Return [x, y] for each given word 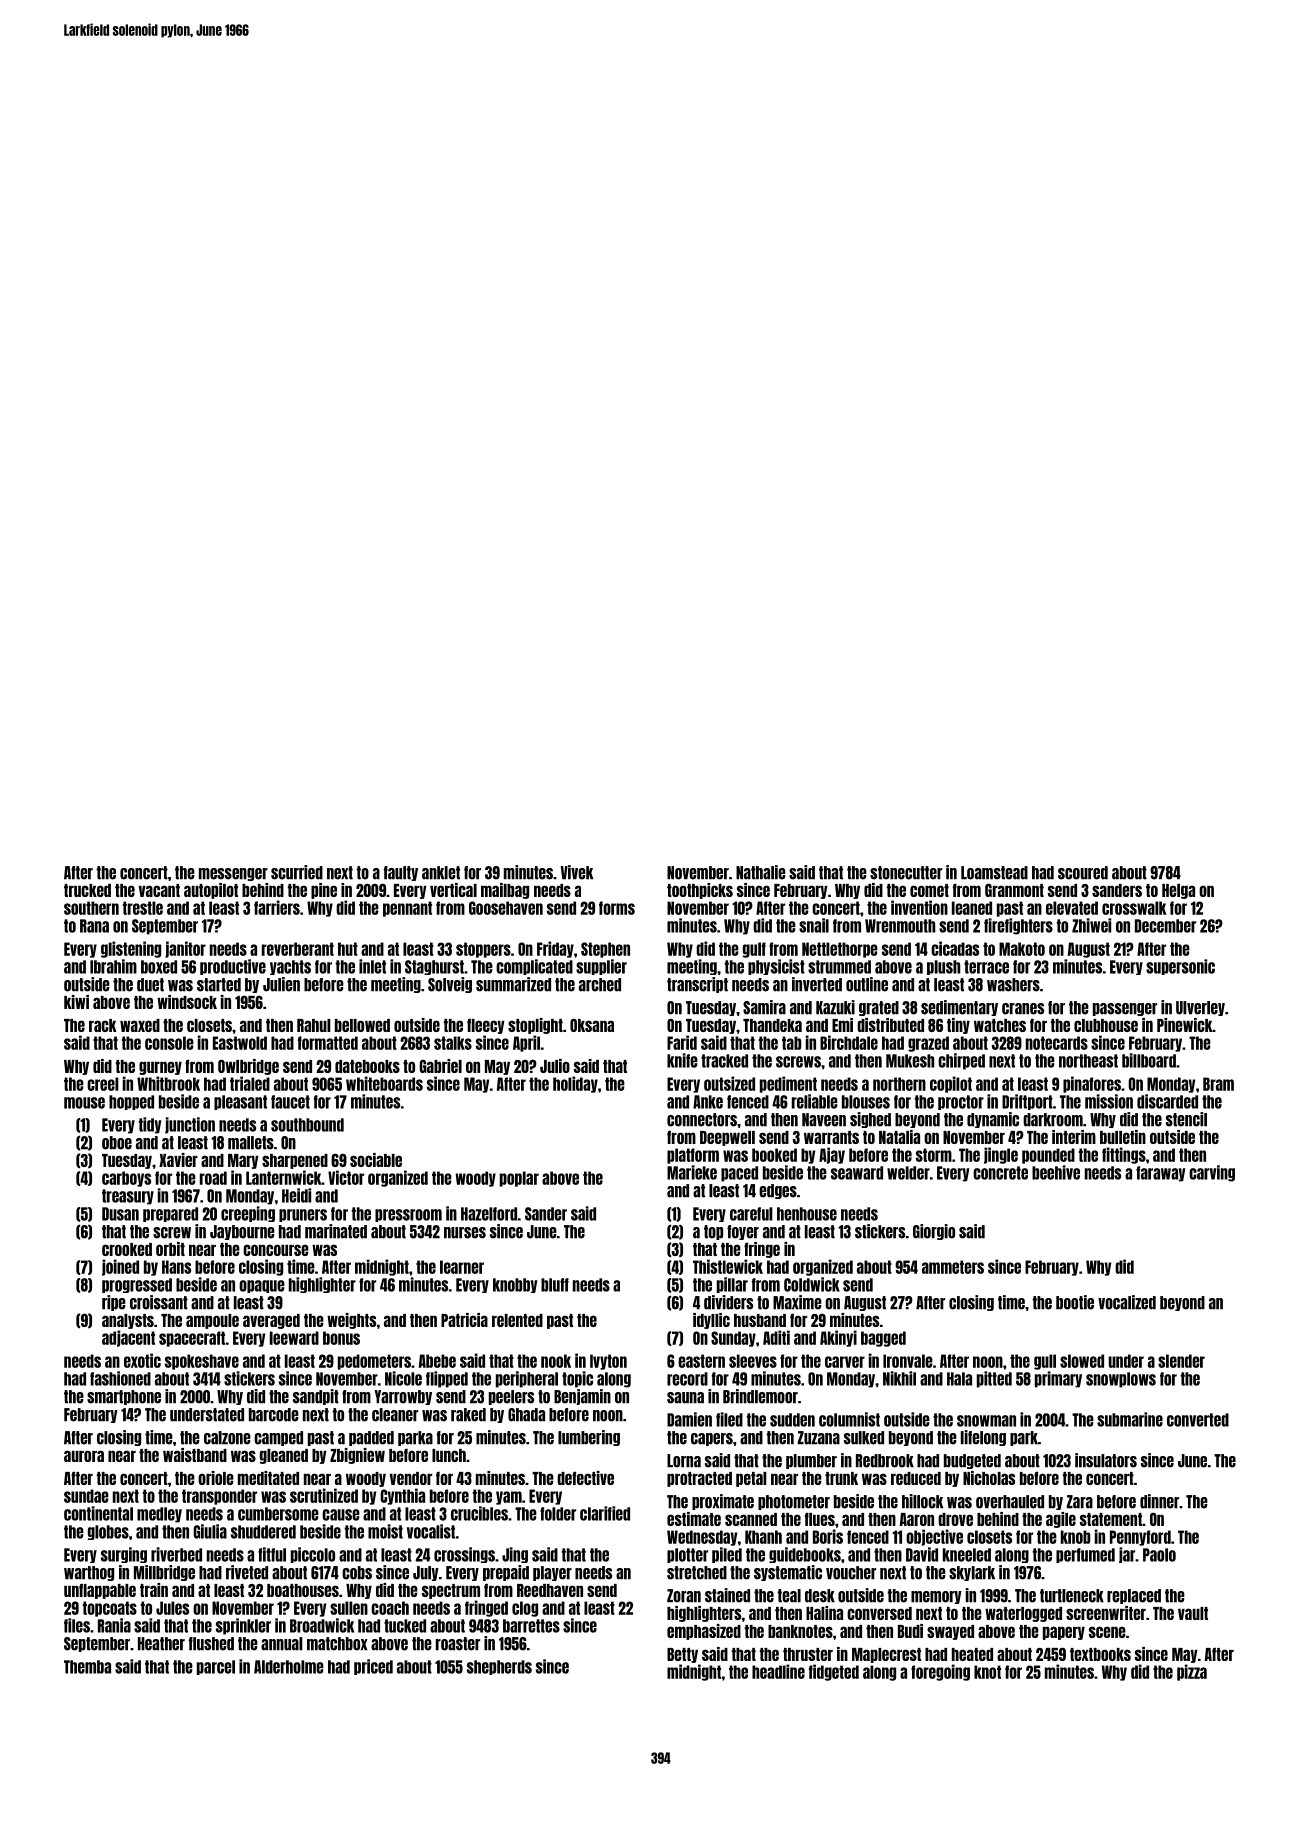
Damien [689, 1419]
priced [373, 1667]
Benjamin [582, 1397]
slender [1181, 1361]
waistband [195, 1455]
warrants [831, 1137]
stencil [1186, 1119]
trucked [87, 890]
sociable [376, 1160]
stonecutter [906, 873]
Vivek [576, 872]
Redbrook [885, 1461]
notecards [1057, 1043]
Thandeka [772, 1025]
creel [103, 1084]
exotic [142, 1360]
